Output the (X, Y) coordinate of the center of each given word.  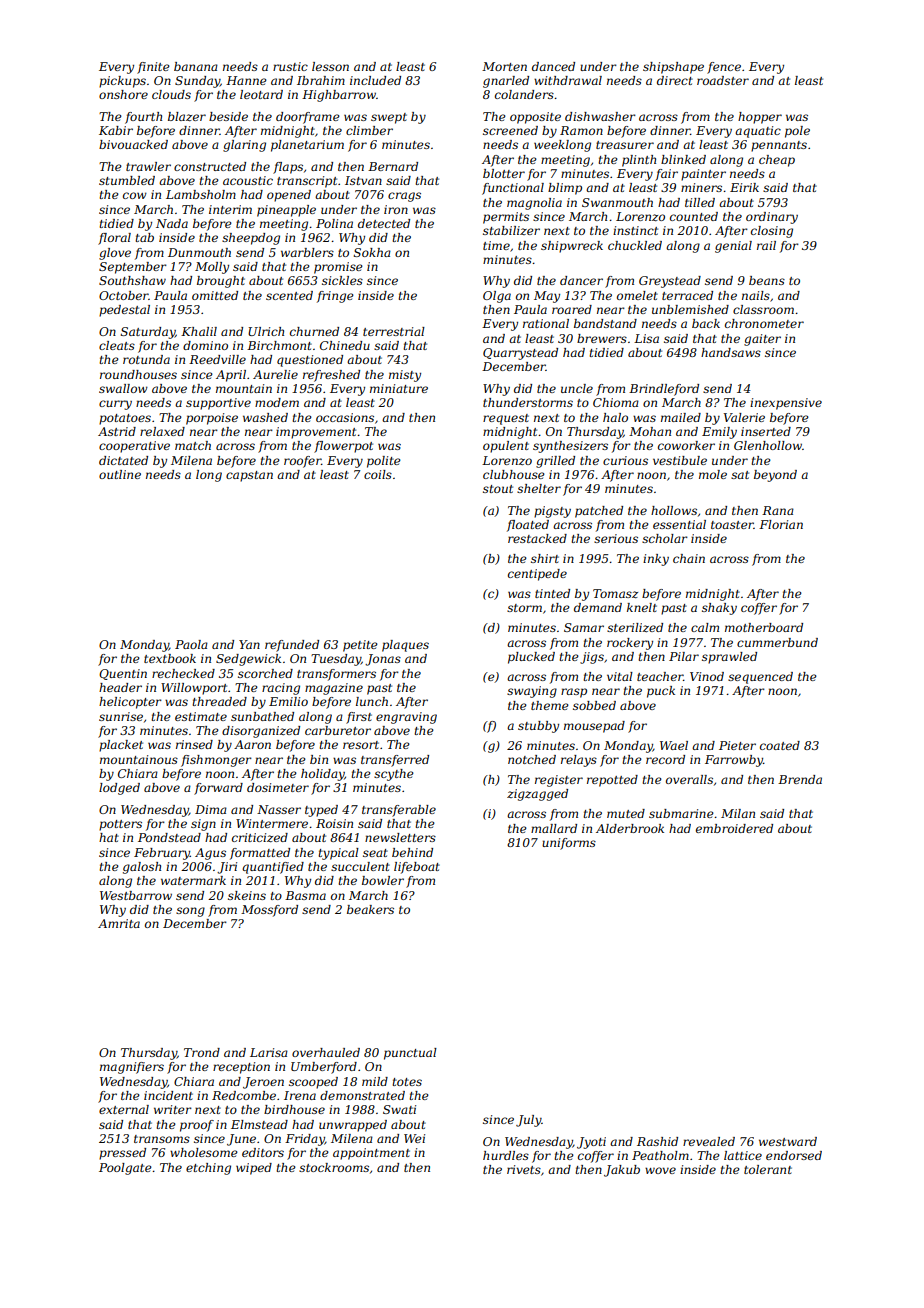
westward (788, 1141)
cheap (777, 161)
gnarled (506, 82)
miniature (399, 388)
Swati (399, 1109)
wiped (254, 1169)
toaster (732, 525)
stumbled (127, 180)
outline (120, 474)
